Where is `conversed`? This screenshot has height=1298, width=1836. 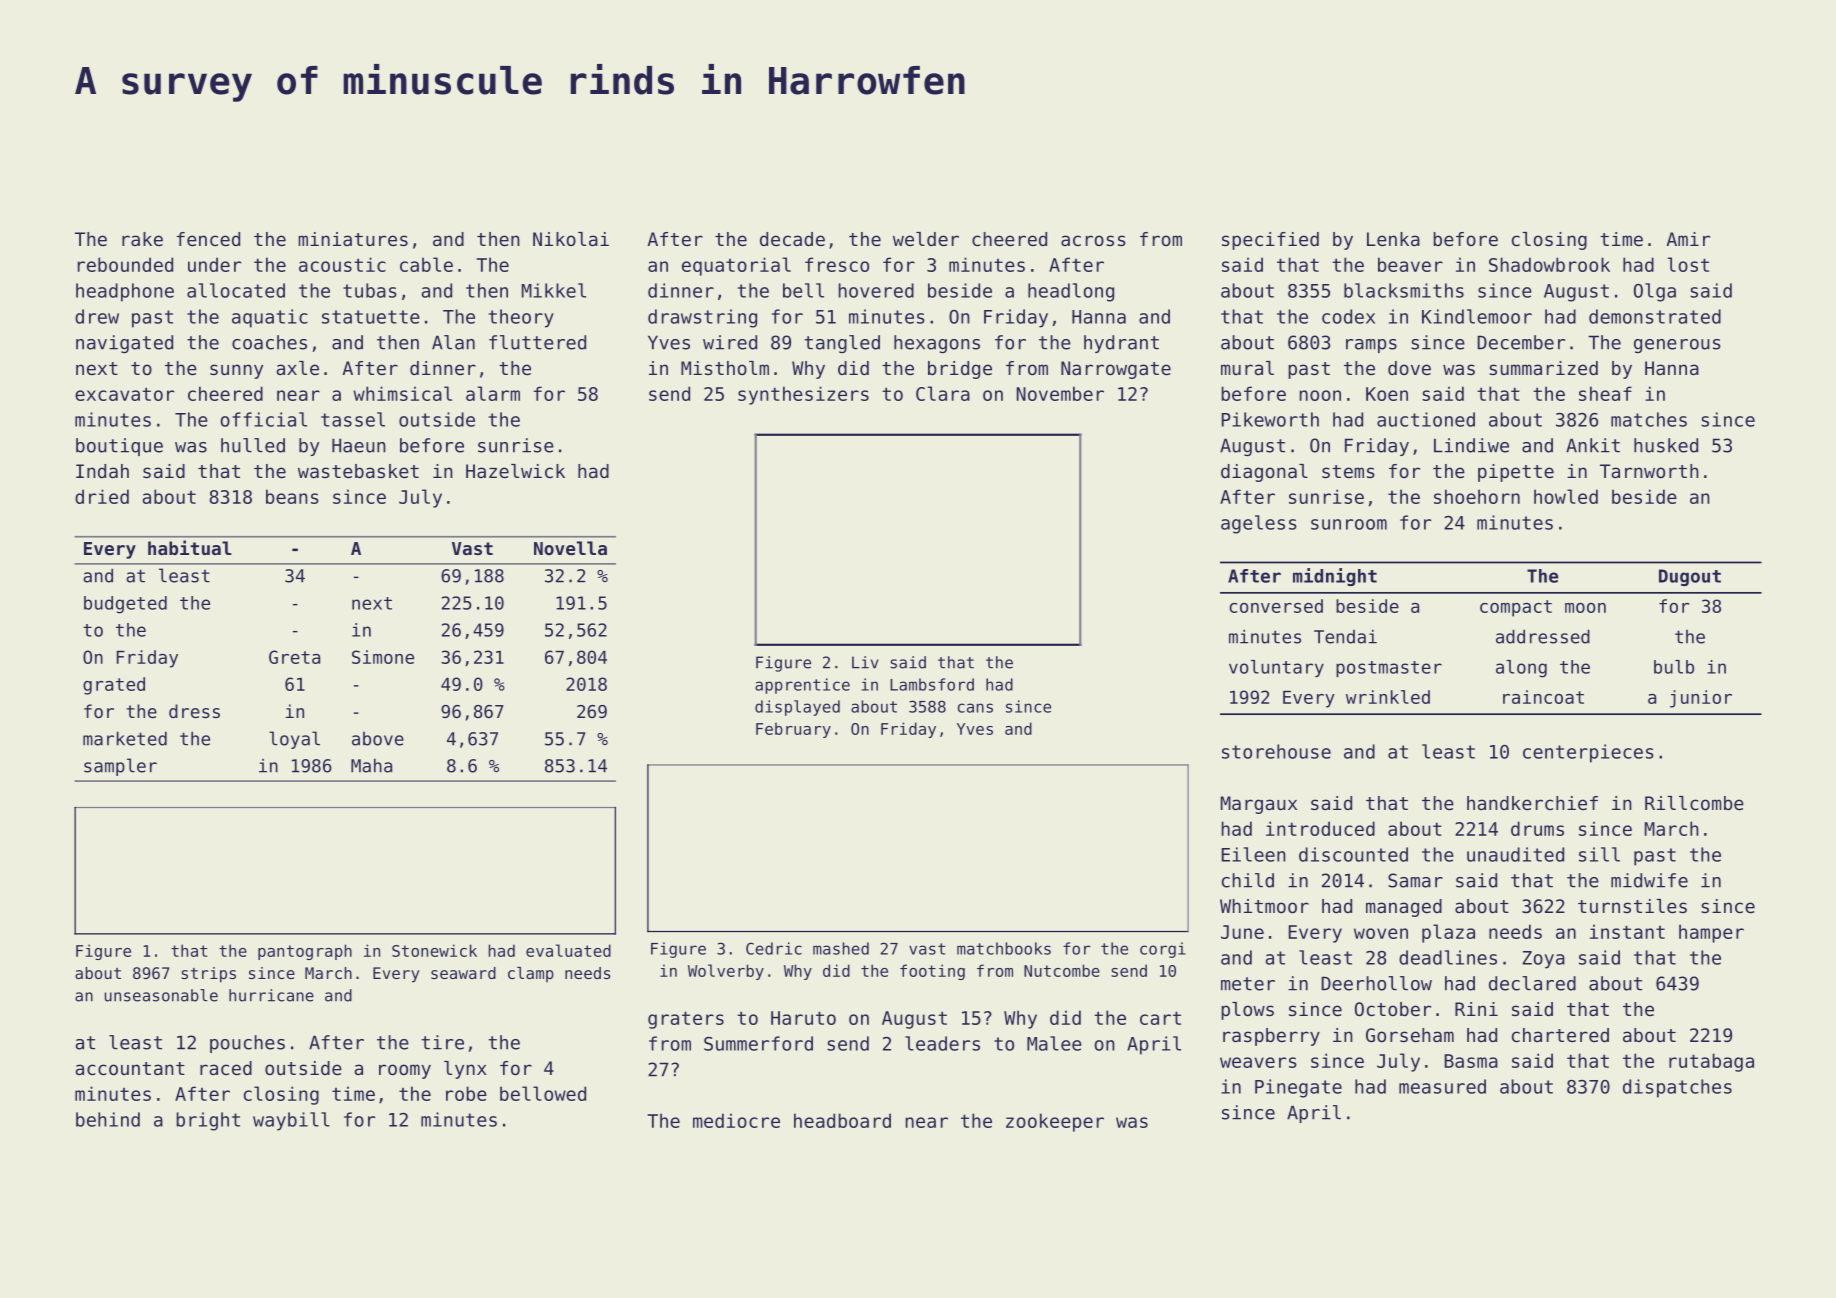
conversed is located at coordinates (1276, 606).
